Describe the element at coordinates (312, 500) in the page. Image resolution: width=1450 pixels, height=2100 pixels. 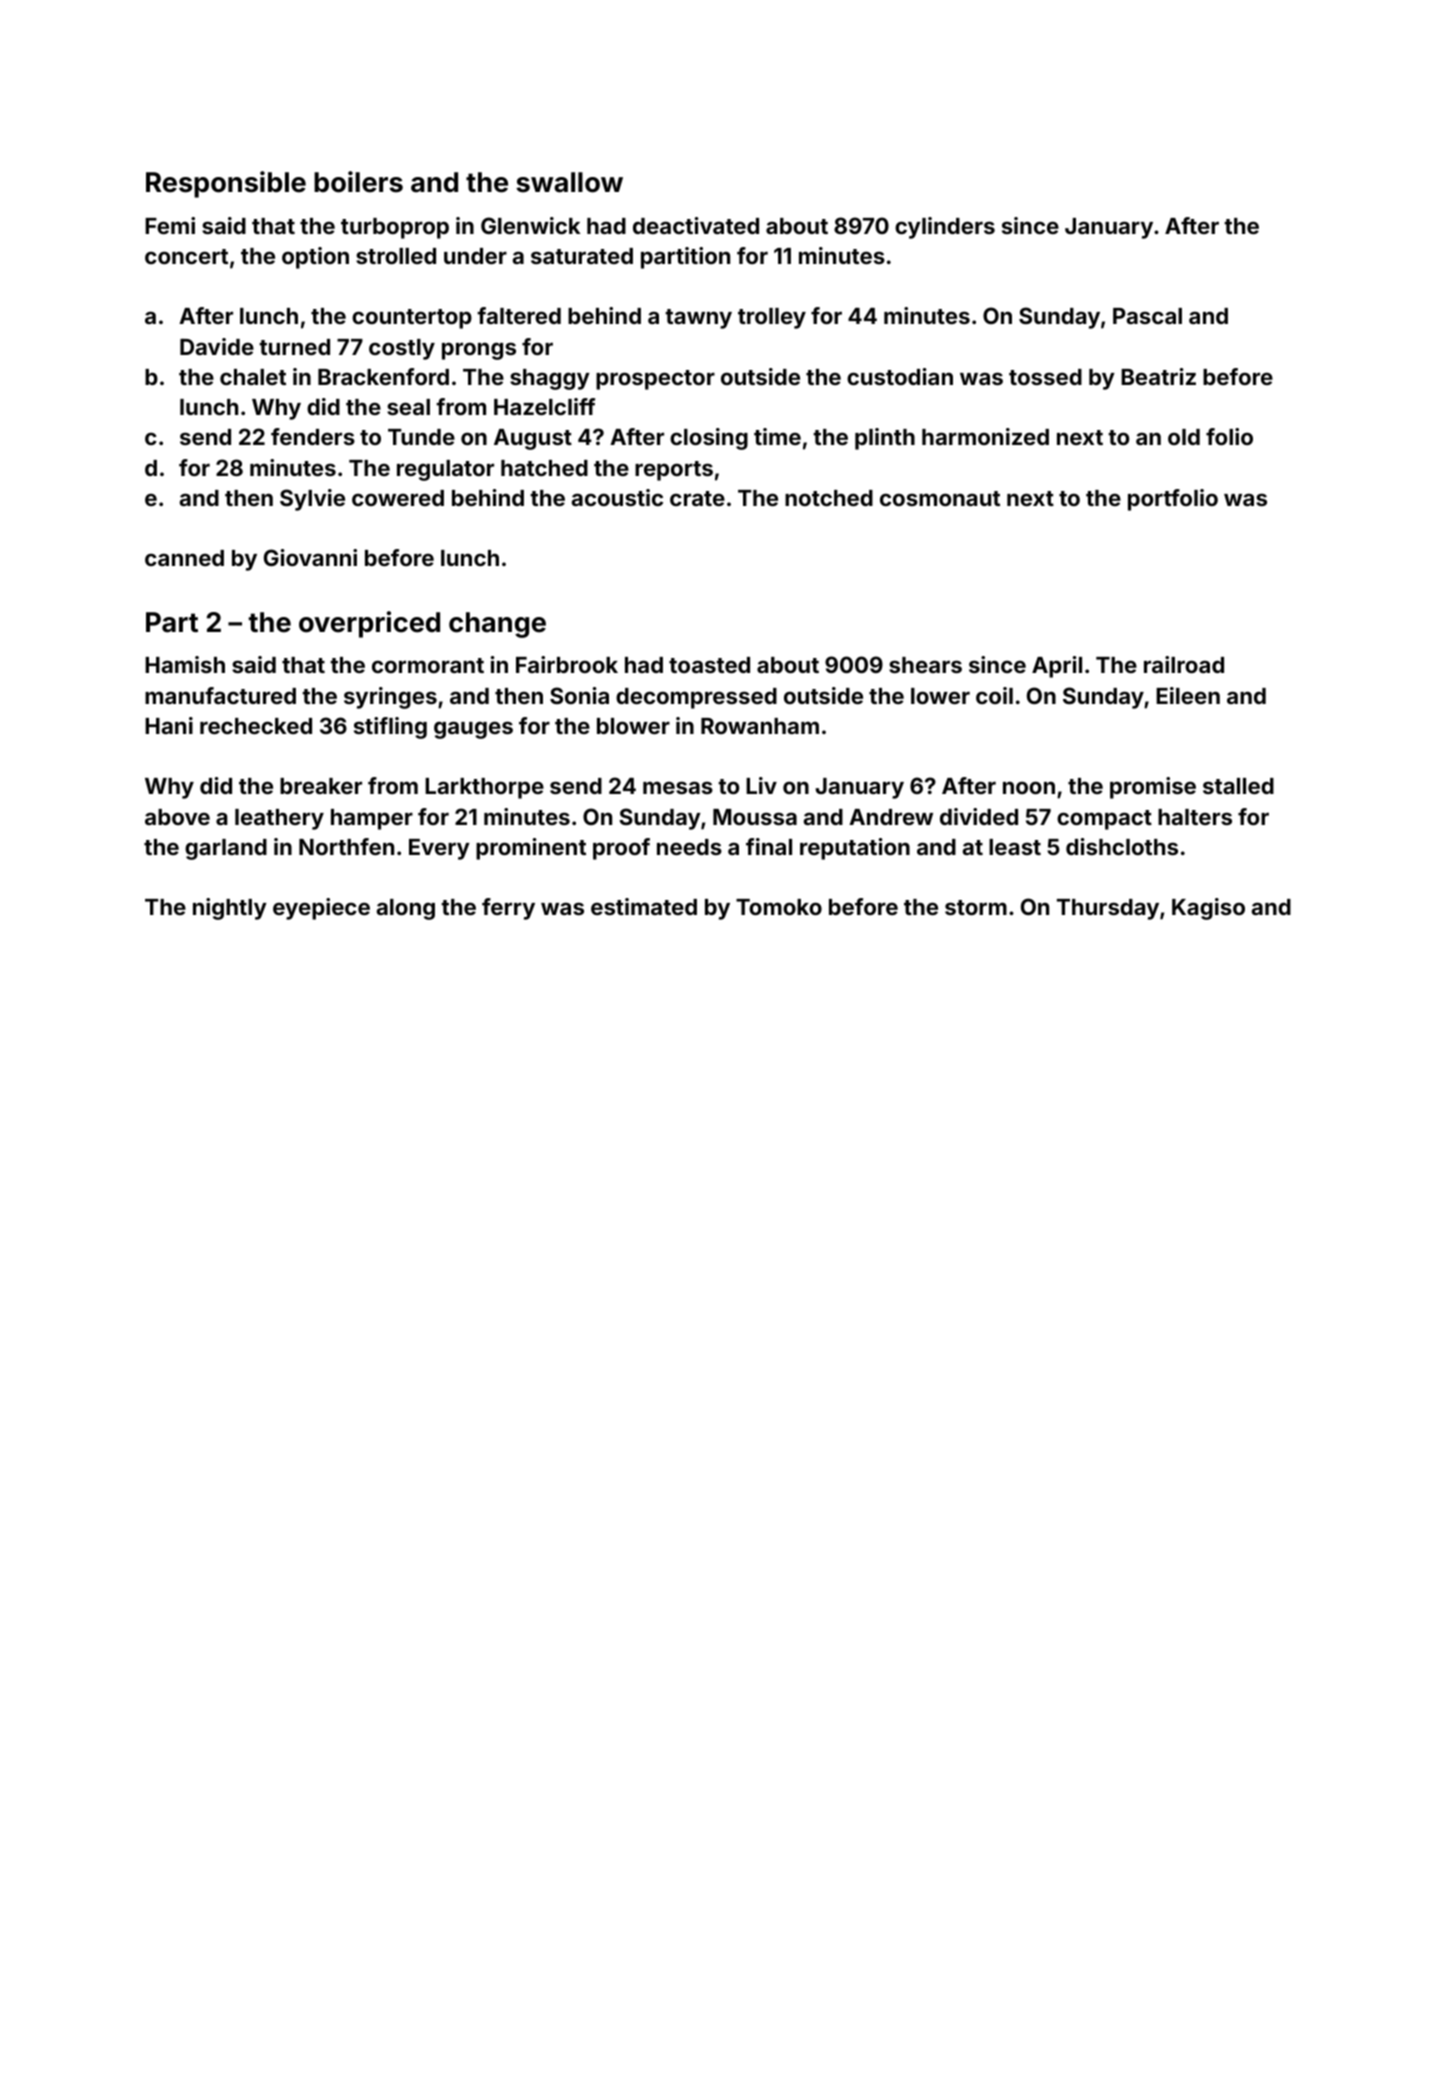
I see `Sylvie` at that location.
